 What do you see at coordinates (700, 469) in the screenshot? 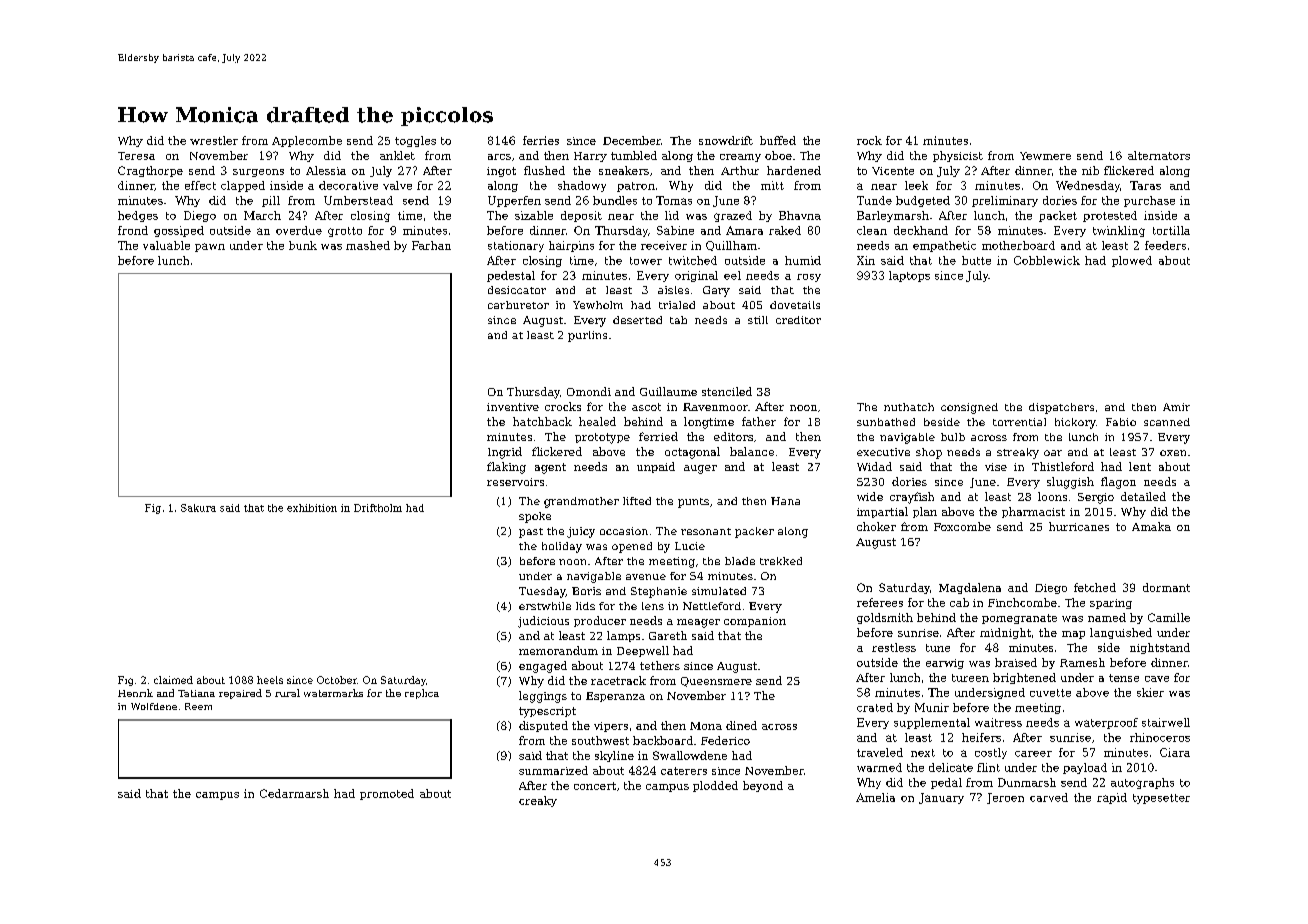
I see `auger` at bounding box center [700, 469].
